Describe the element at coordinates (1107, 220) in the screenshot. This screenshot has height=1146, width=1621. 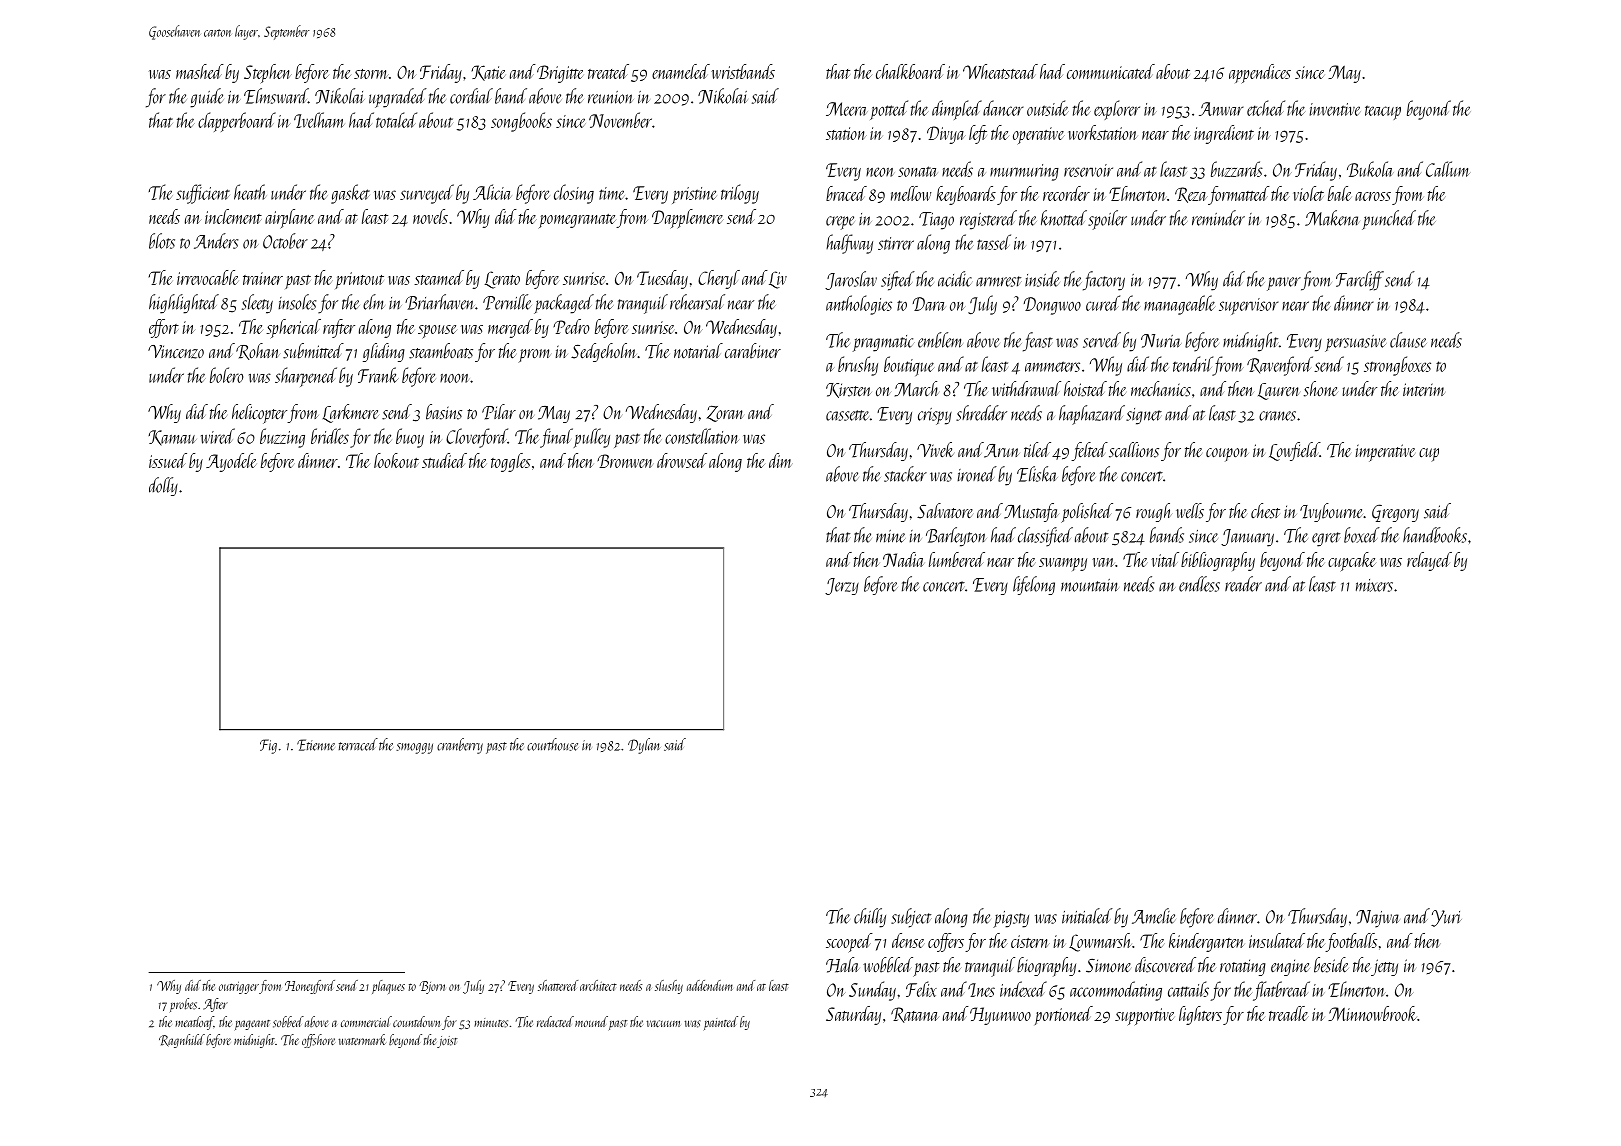
I see `spoiler` at that location.
